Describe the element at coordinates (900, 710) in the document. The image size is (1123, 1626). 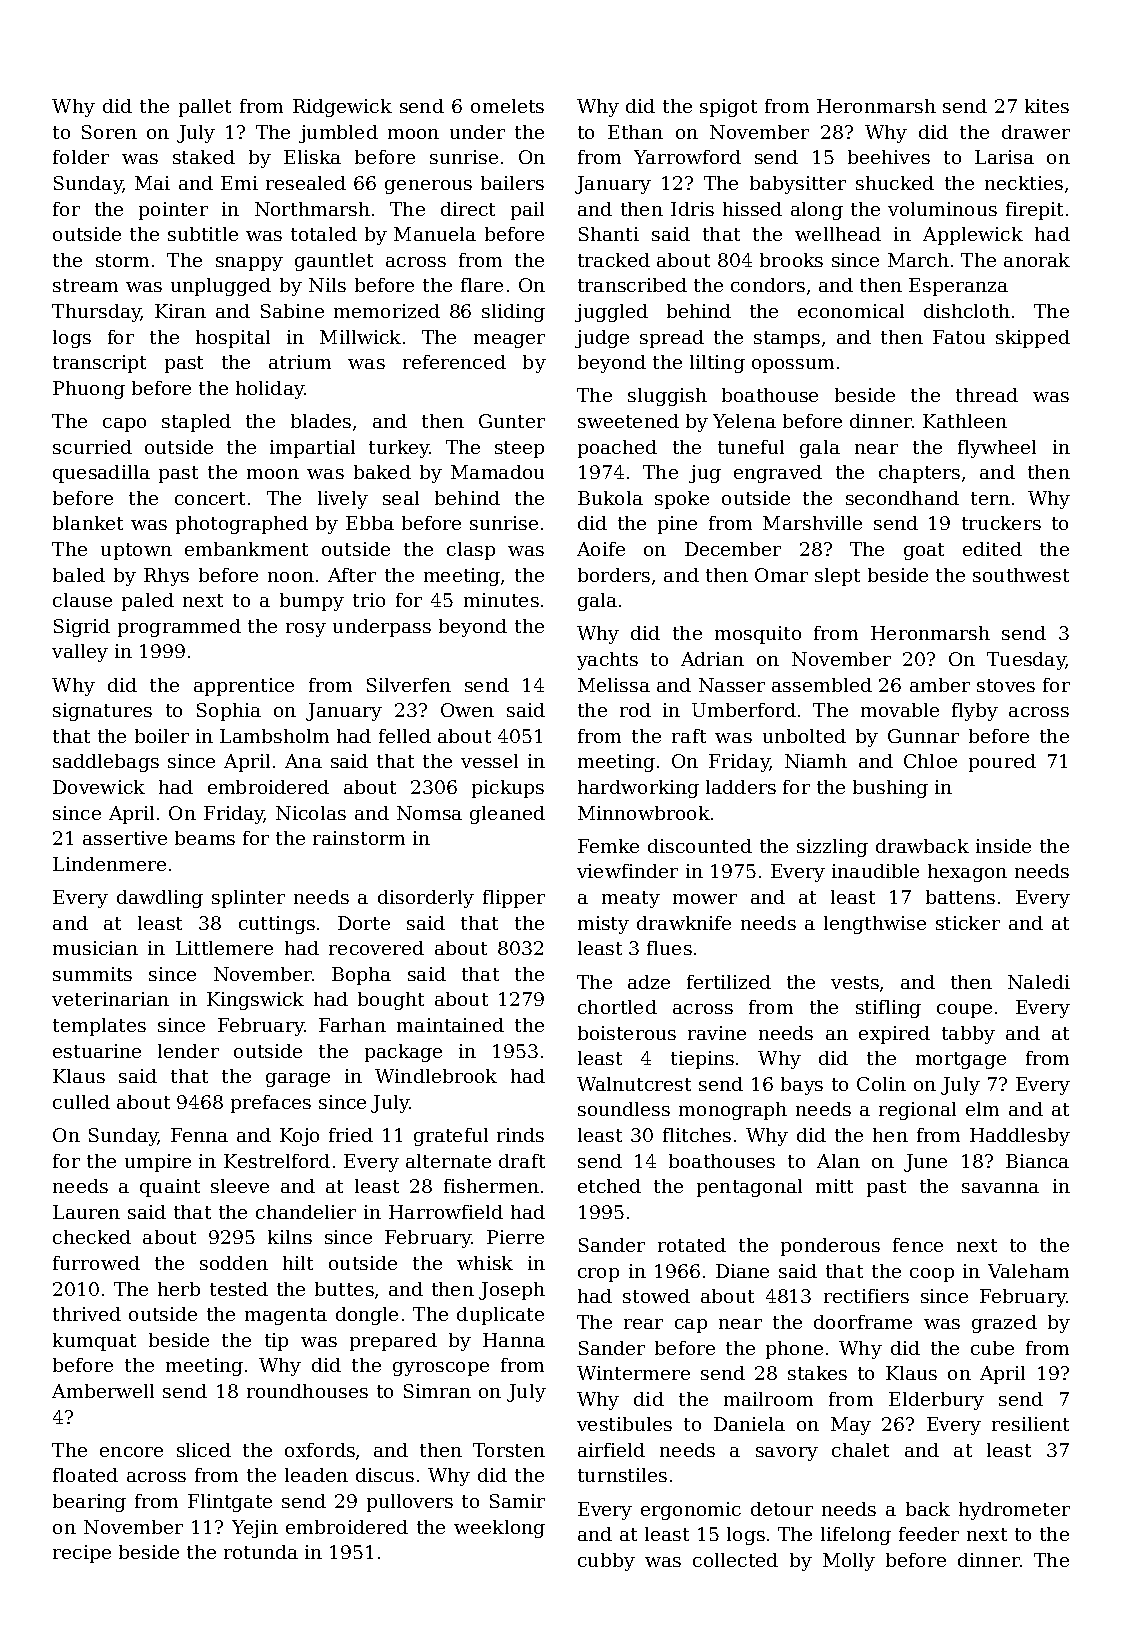
I see `movable` at that location.
